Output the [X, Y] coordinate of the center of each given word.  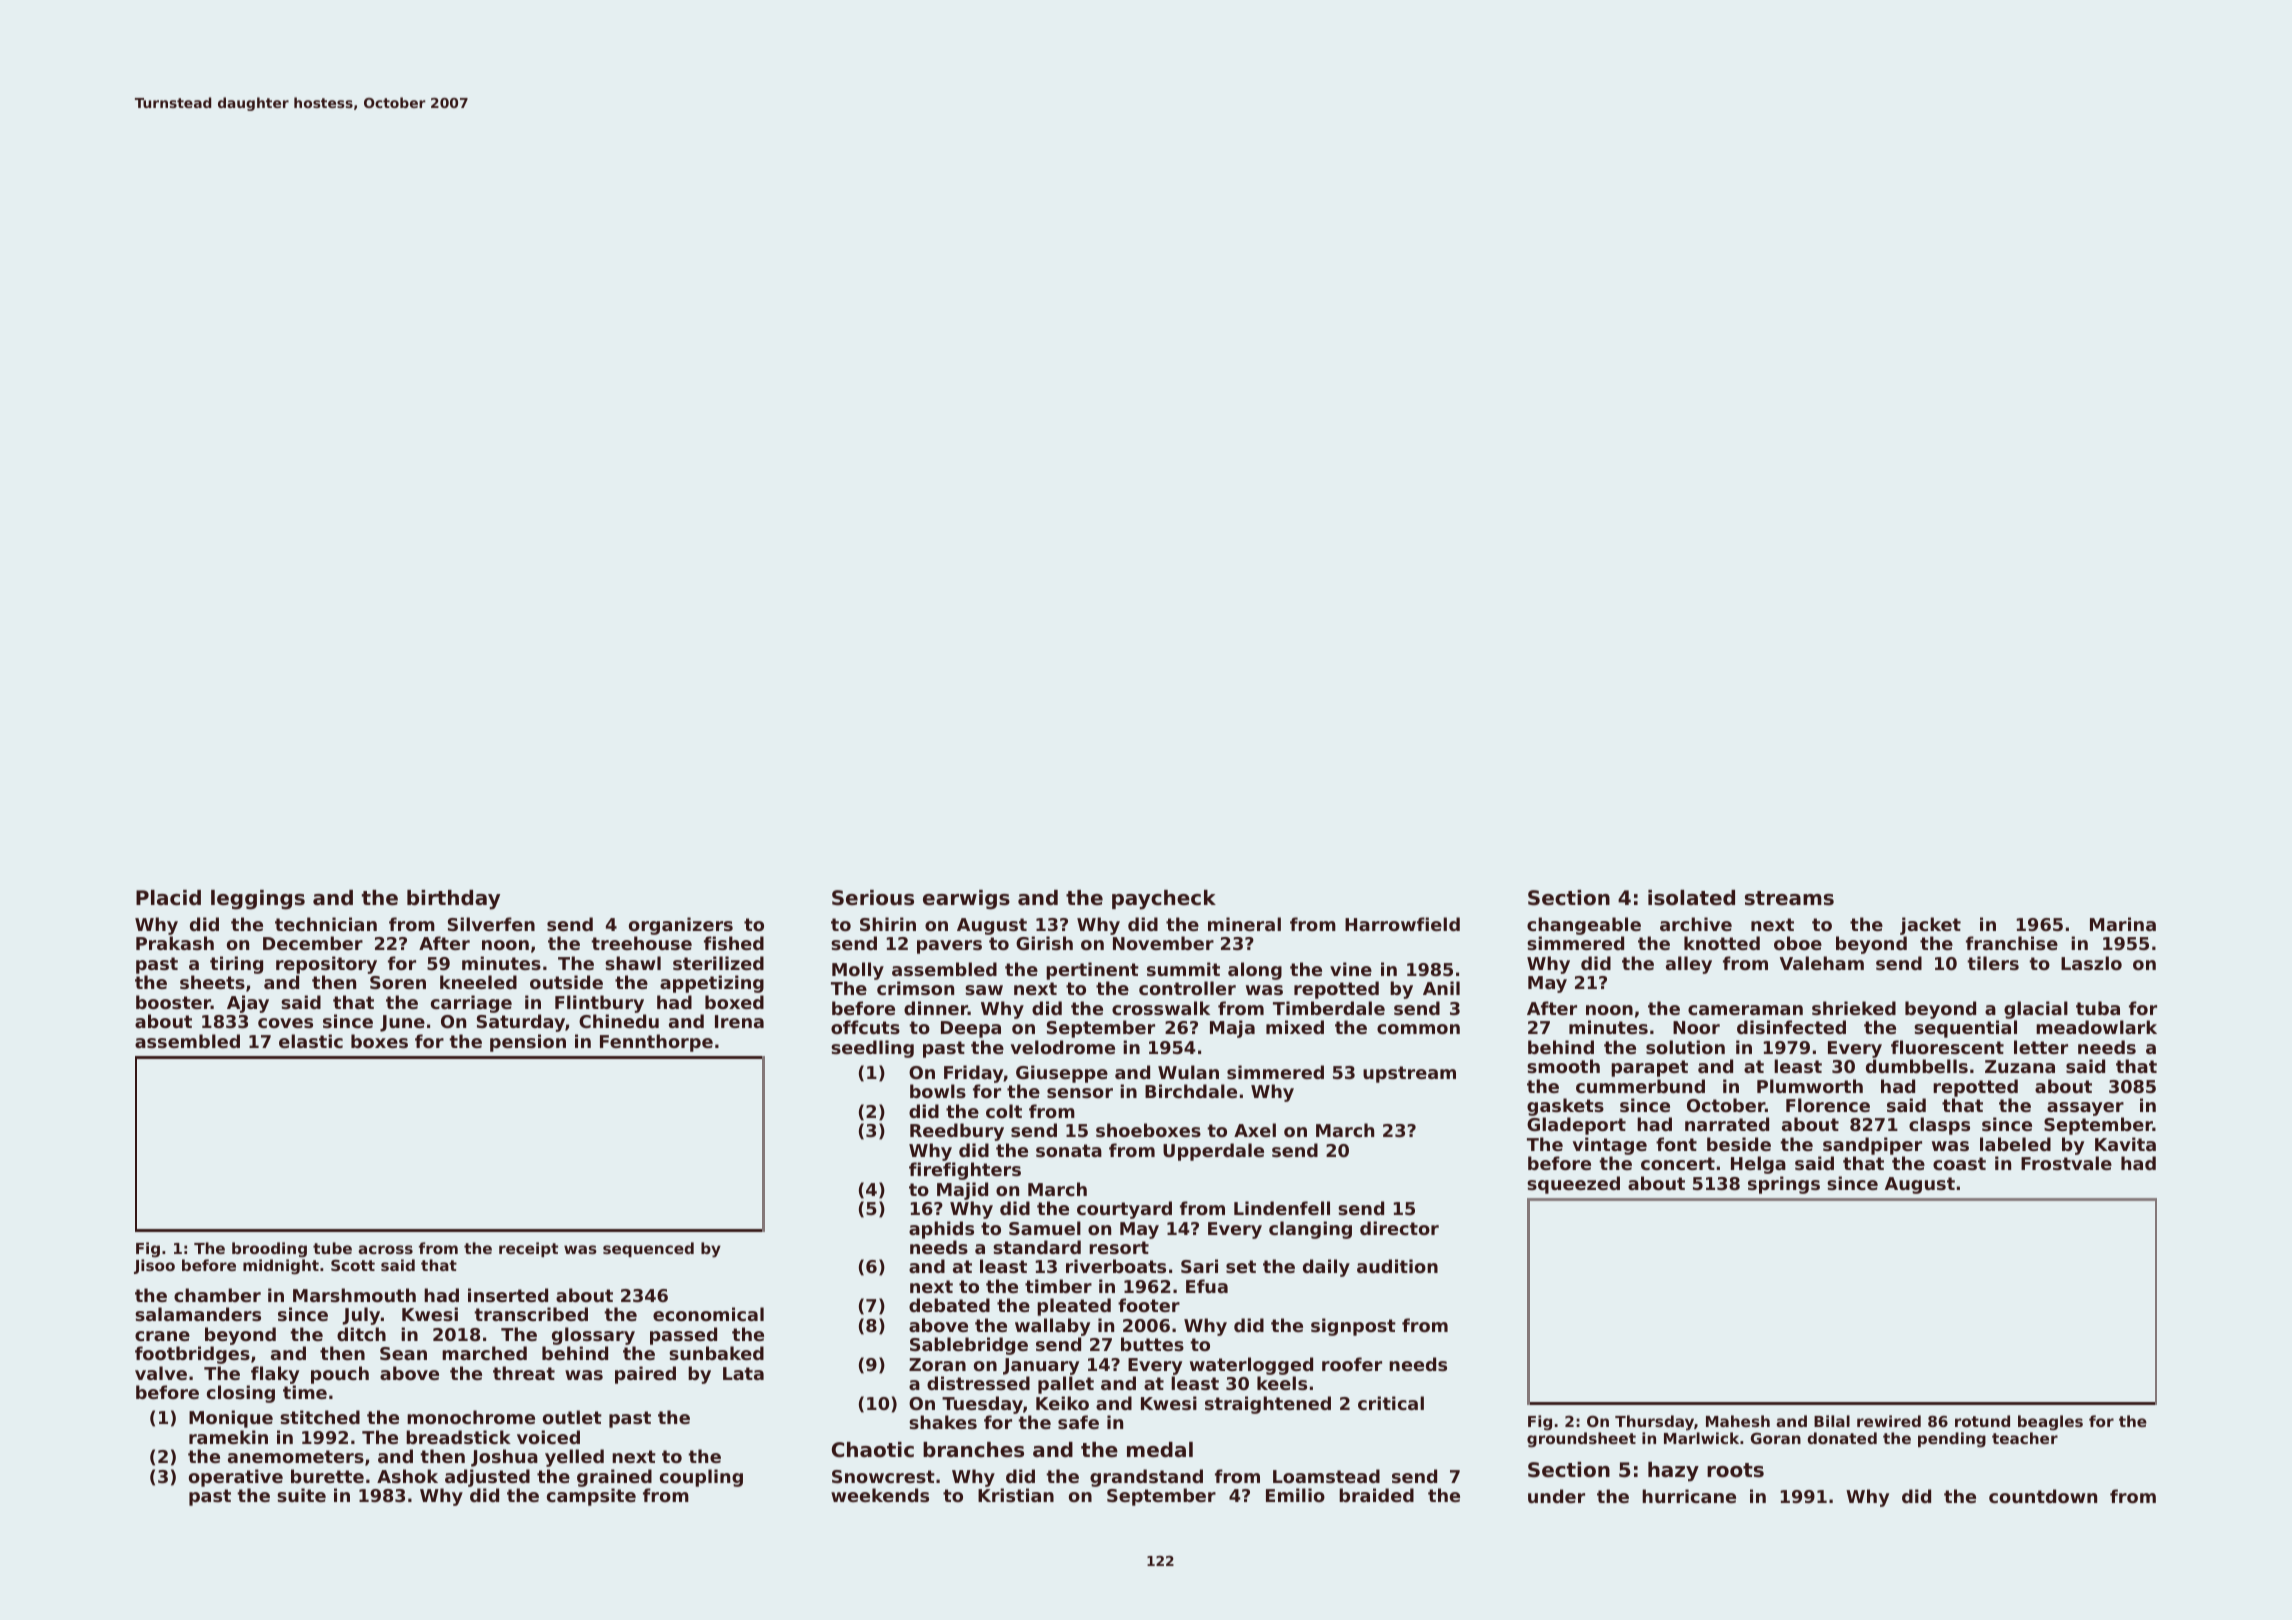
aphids [941, 1230]
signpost [1353, 1327]
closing [241, 1394]
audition [1397, 1266]
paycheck [1164, 900]
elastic [311, 1041]
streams [1789, 898]
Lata [743, 1373]
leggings [258, 900]
